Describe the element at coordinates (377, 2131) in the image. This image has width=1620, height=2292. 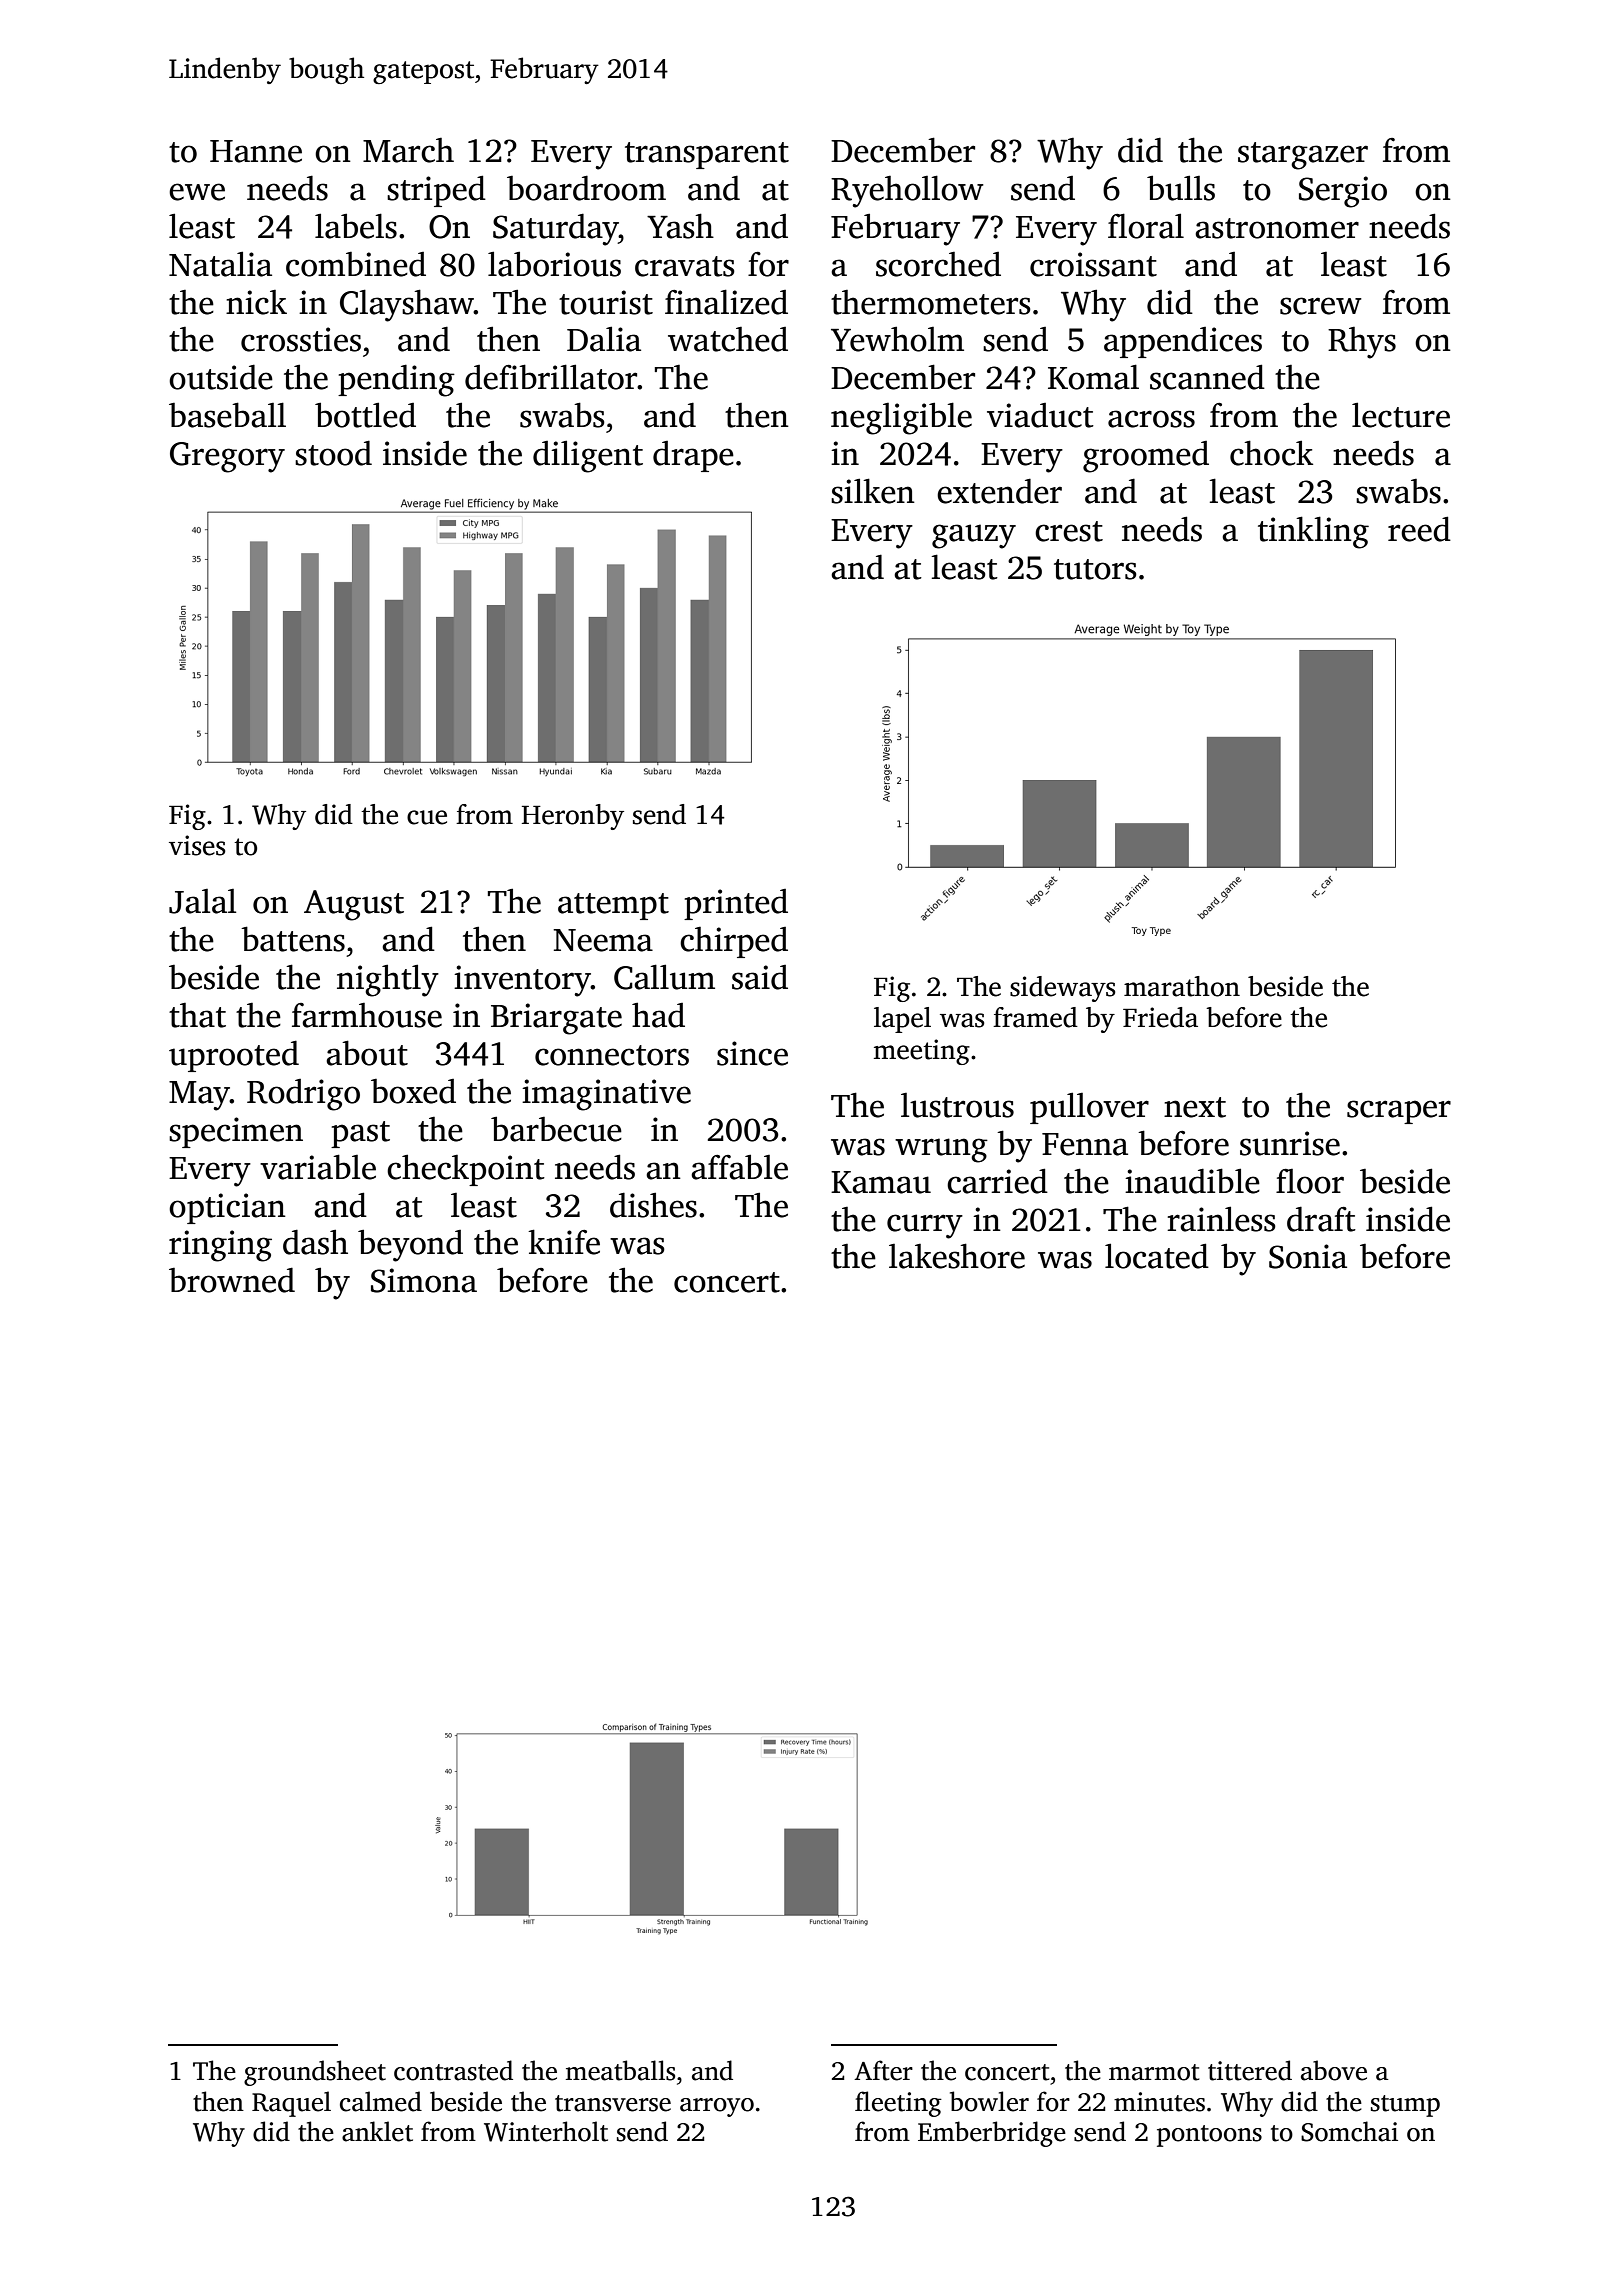
I see `anklet` at that location.
